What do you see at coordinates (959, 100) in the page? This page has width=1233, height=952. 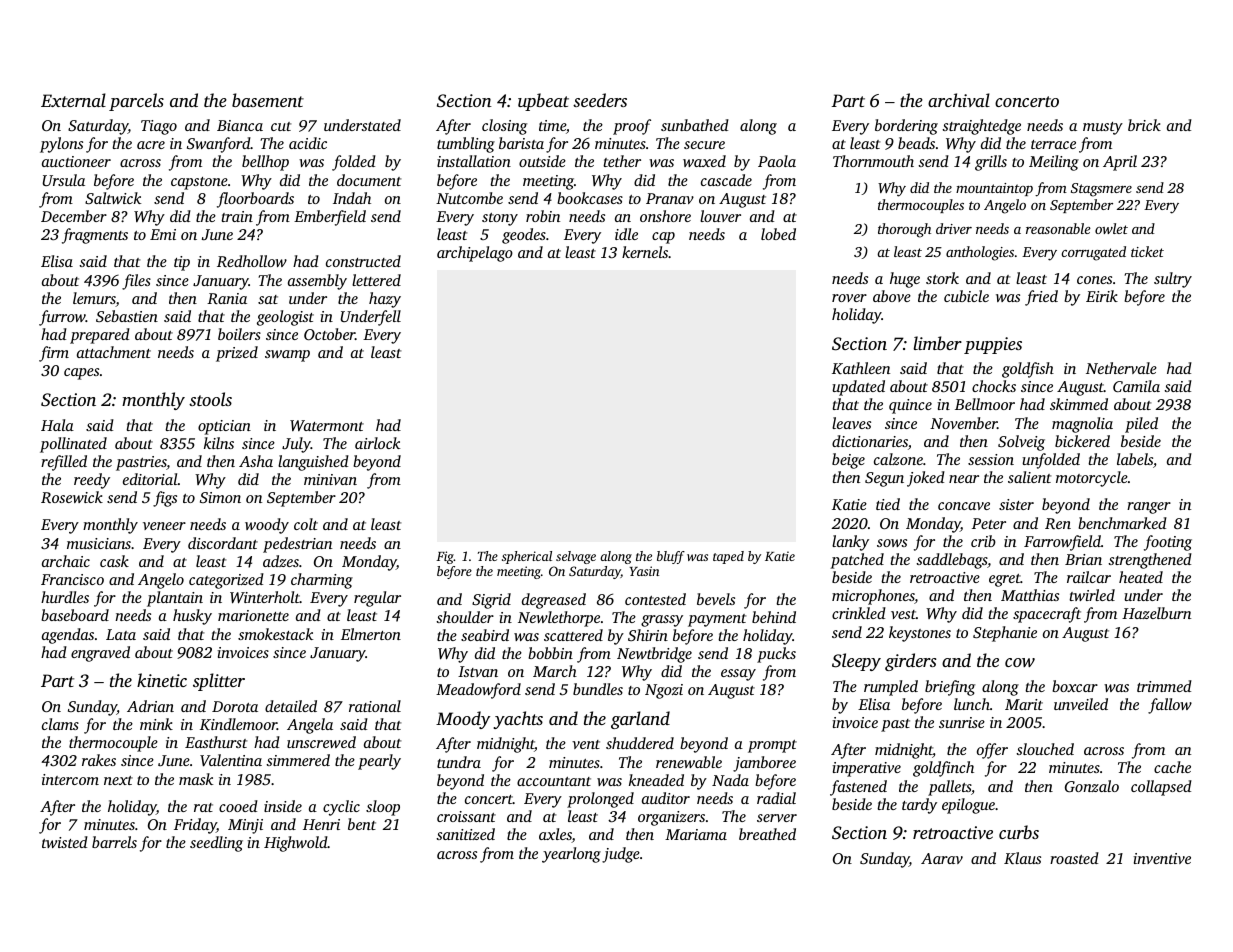 I see `archival` at bounding box center [959, 100].
